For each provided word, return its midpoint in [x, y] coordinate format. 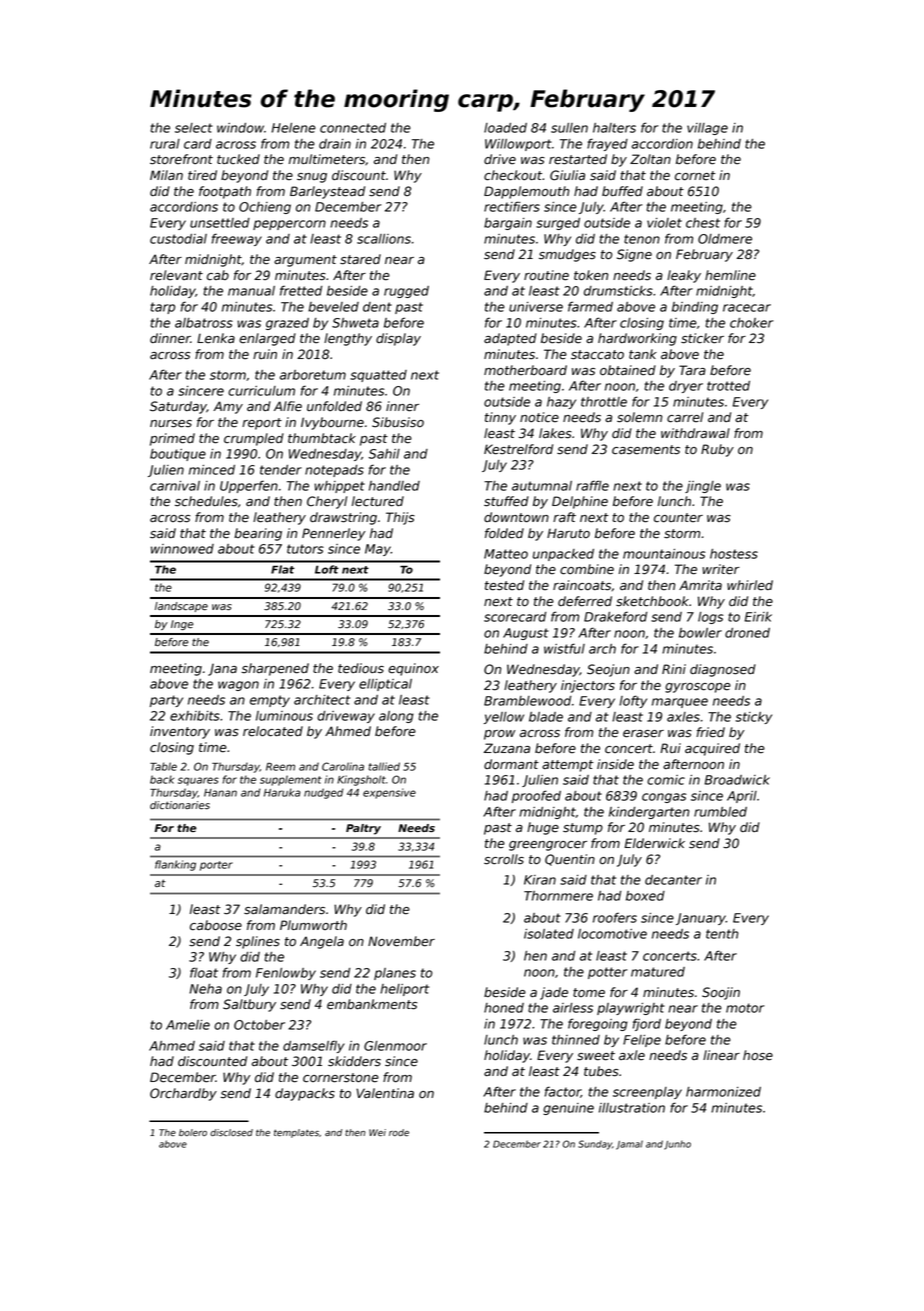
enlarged [267, 339]
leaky [684, 276]
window [240, 128]
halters [614, 128]
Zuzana [507, 748]
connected [353, 128]
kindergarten [649, 813]
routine [546, 275]
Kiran [540, 880]
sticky [754, 718]
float [204, 972]
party [166, 701]
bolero [193, 1132]
